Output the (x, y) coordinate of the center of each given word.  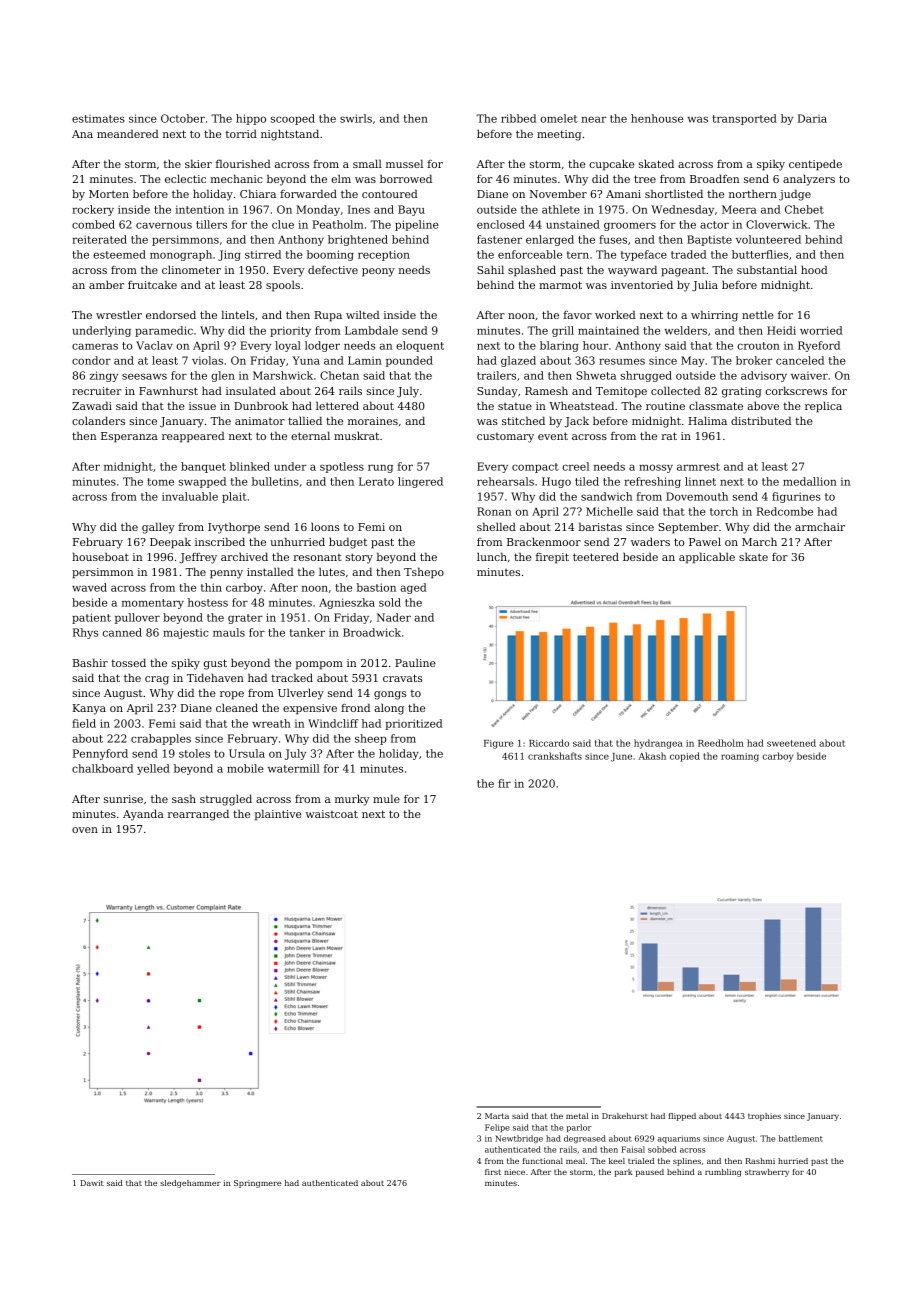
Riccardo (549, 743)
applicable (707, 558)
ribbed (518, 118)
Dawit (92, 1183)
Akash (652, 756)
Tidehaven (215, 677)
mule (386, 798)
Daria (812, 118)
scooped (292, 119)
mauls (229, 632)
